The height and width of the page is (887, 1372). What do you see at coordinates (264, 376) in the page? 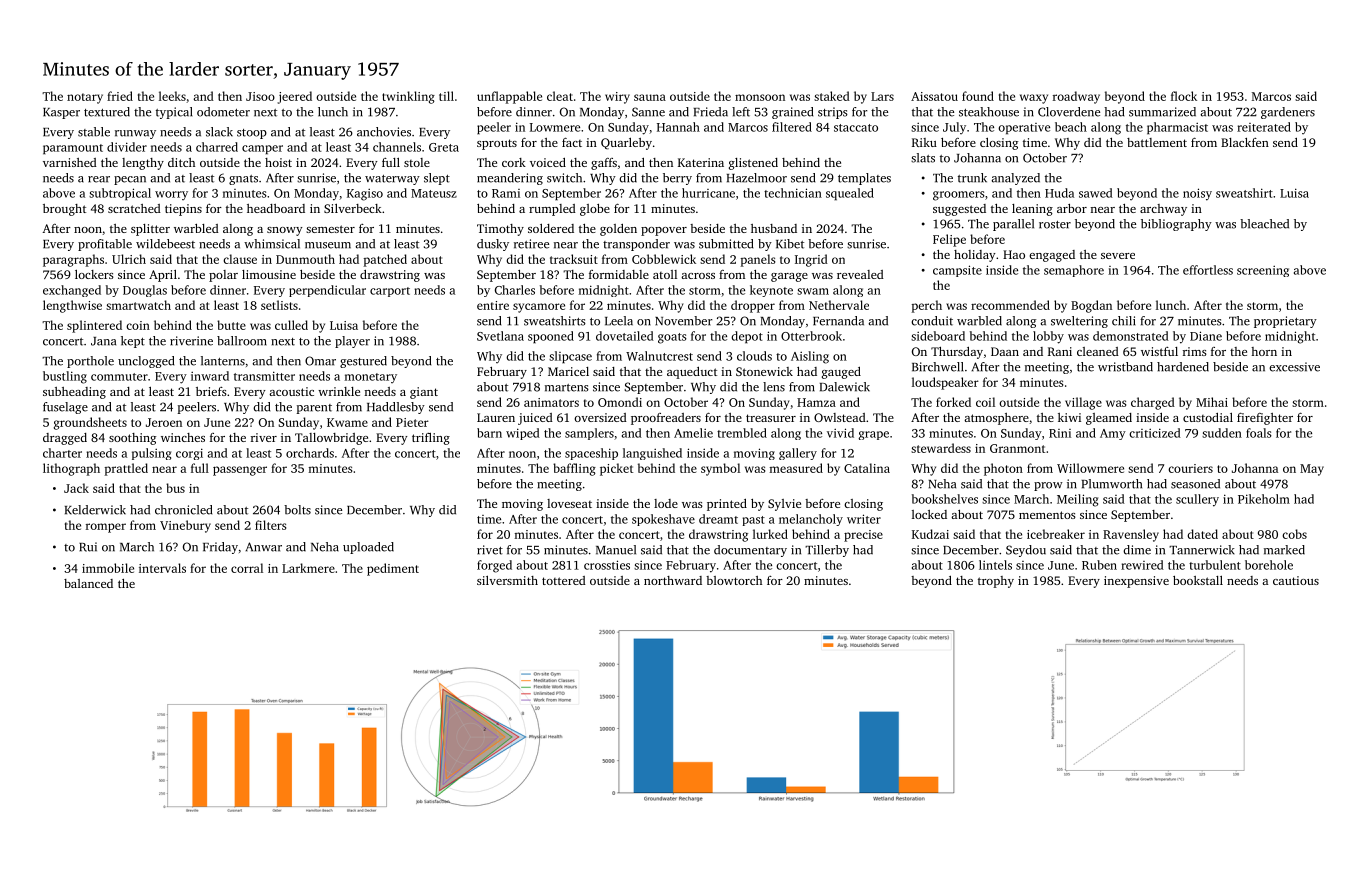
I see `transmitter` at bounding box center [264, 376].
